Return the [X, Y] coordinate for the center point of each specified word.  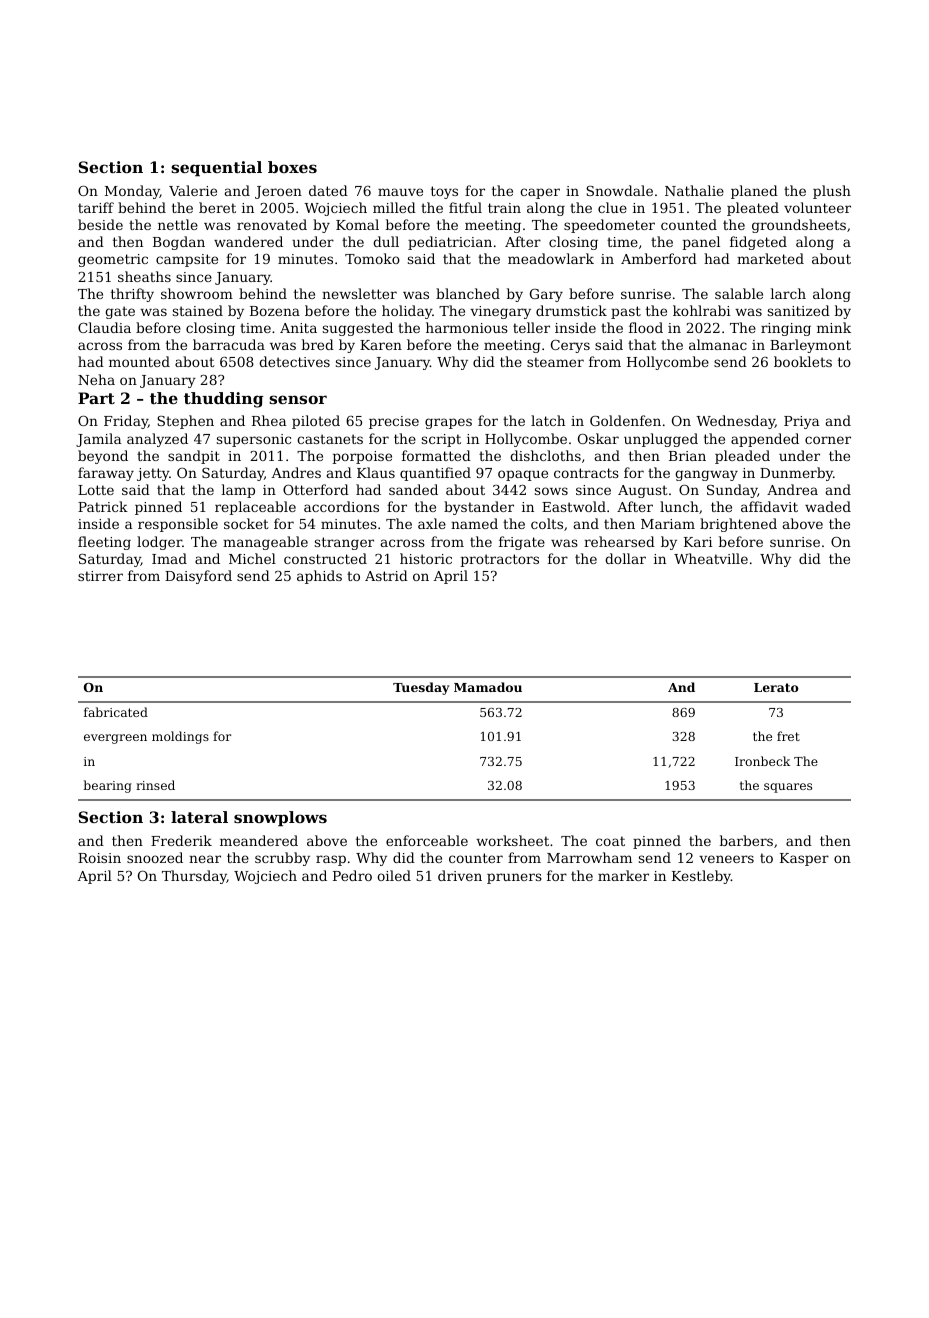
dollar [625, 558]
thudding [224, 400]
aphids [319, 577]
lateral [199, 817]
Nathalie [694, 190]
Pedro [352, 875]
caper [540, 193]
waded [828, 506]
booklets [803, 361]
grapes [448, 423]
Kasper [804, 859]
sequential [216, 169]
